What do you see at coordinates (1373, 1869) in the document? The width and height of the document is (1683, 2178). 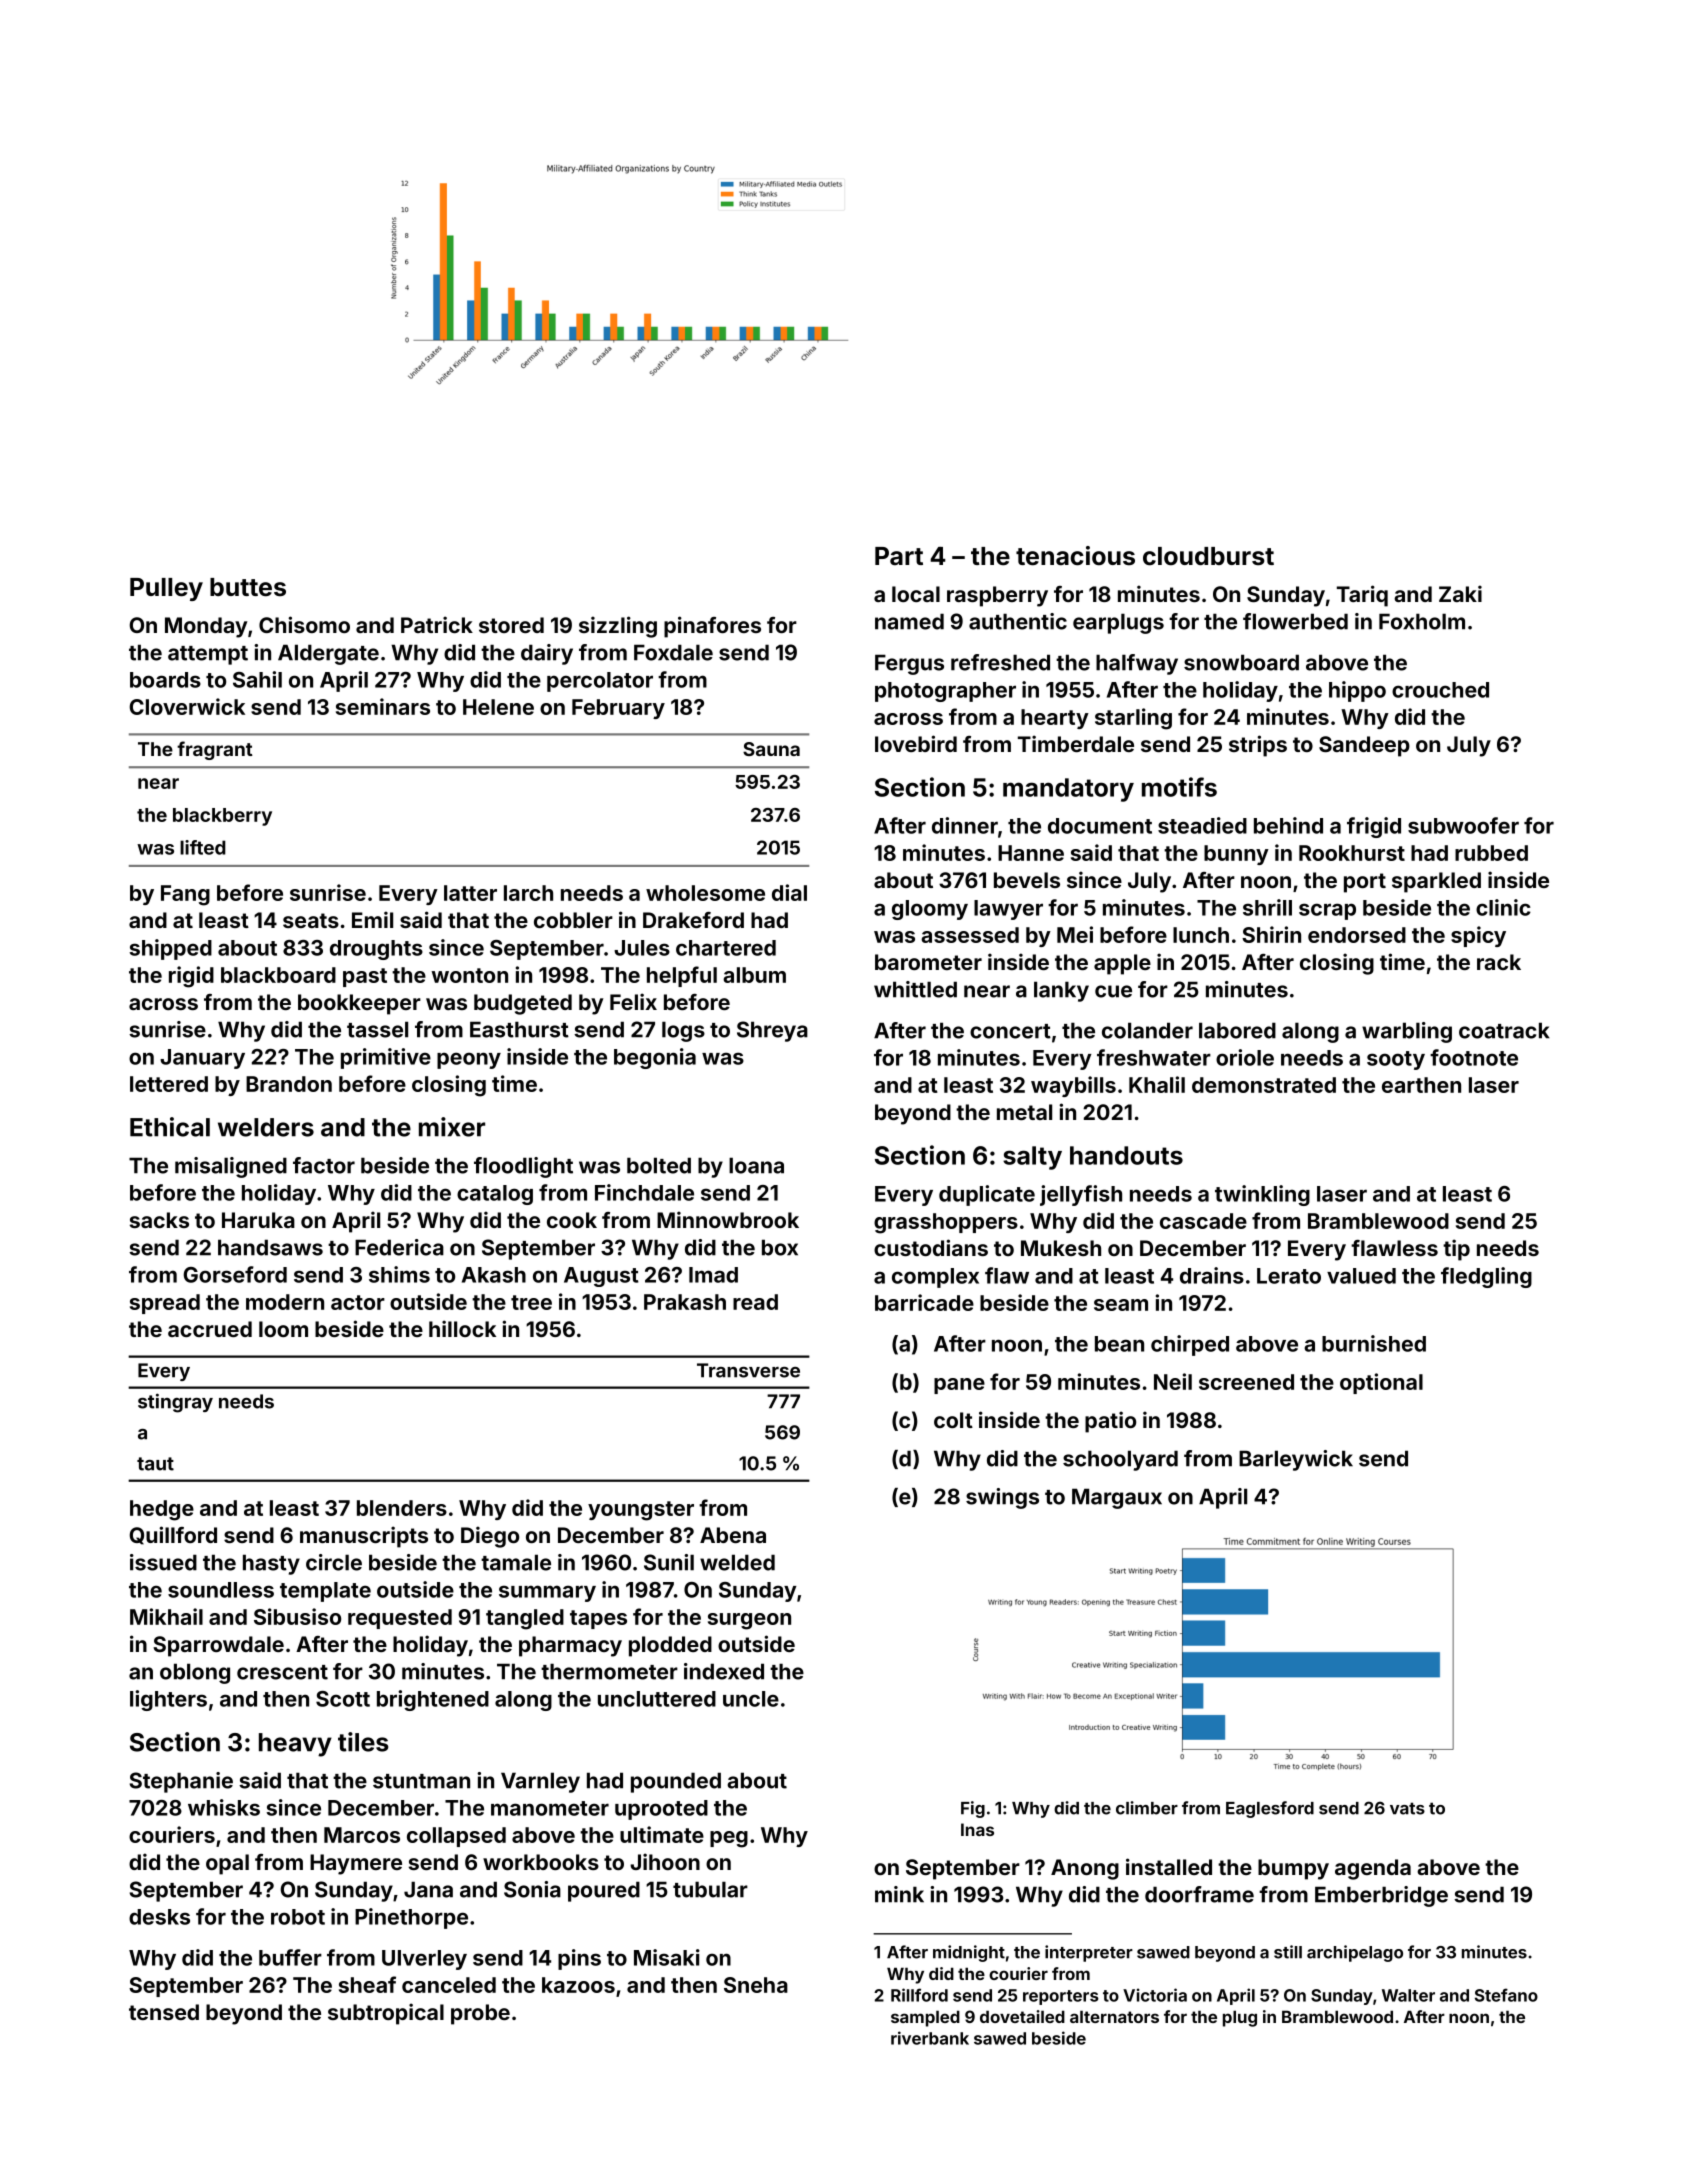 I see `agenda` at bounding box center [1373, 1869].
